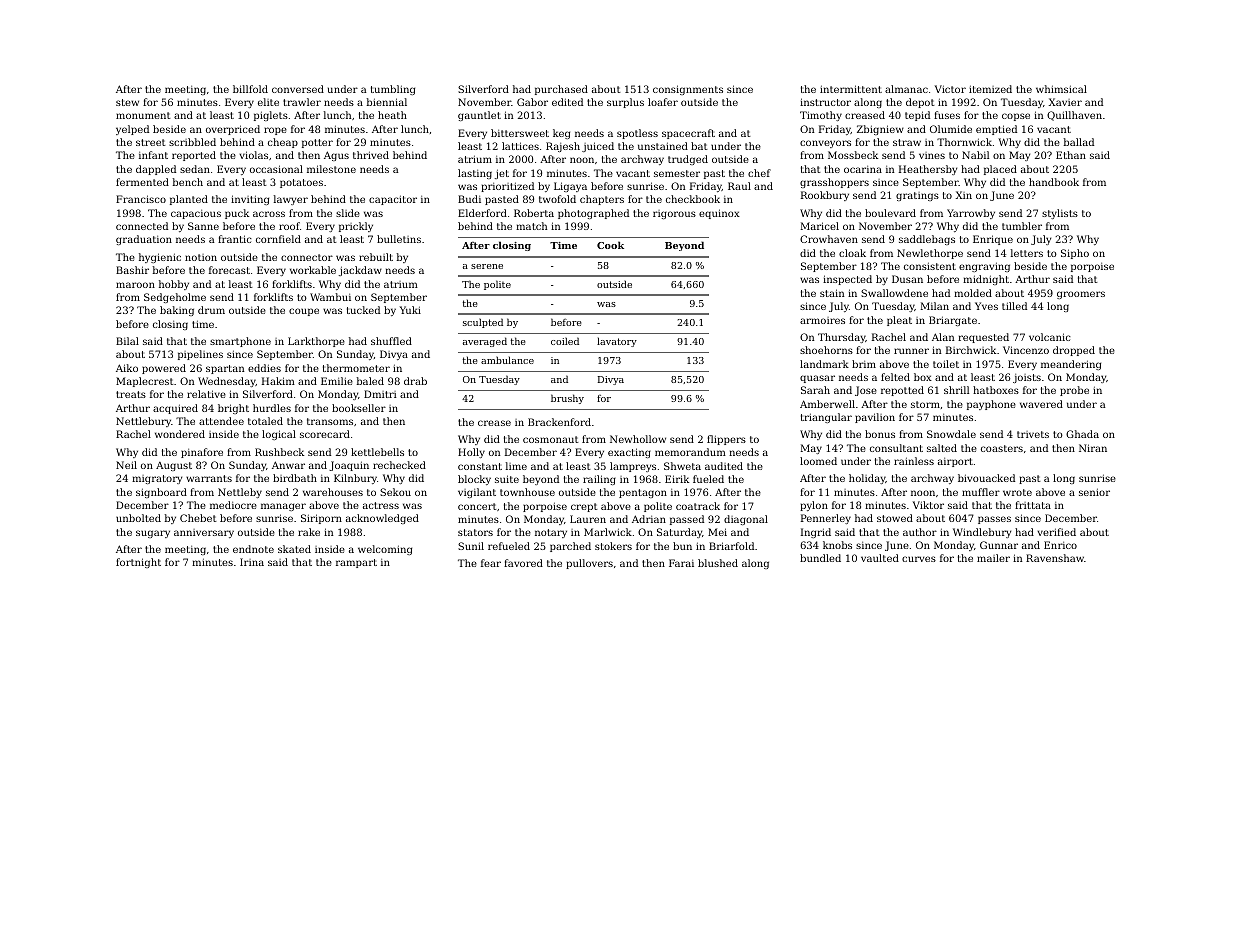 The image size is (1233, 952). What do you see at coordinates (192, 142) in the screenshot?
I see `scribbled` at bounding box center [192, 142].
